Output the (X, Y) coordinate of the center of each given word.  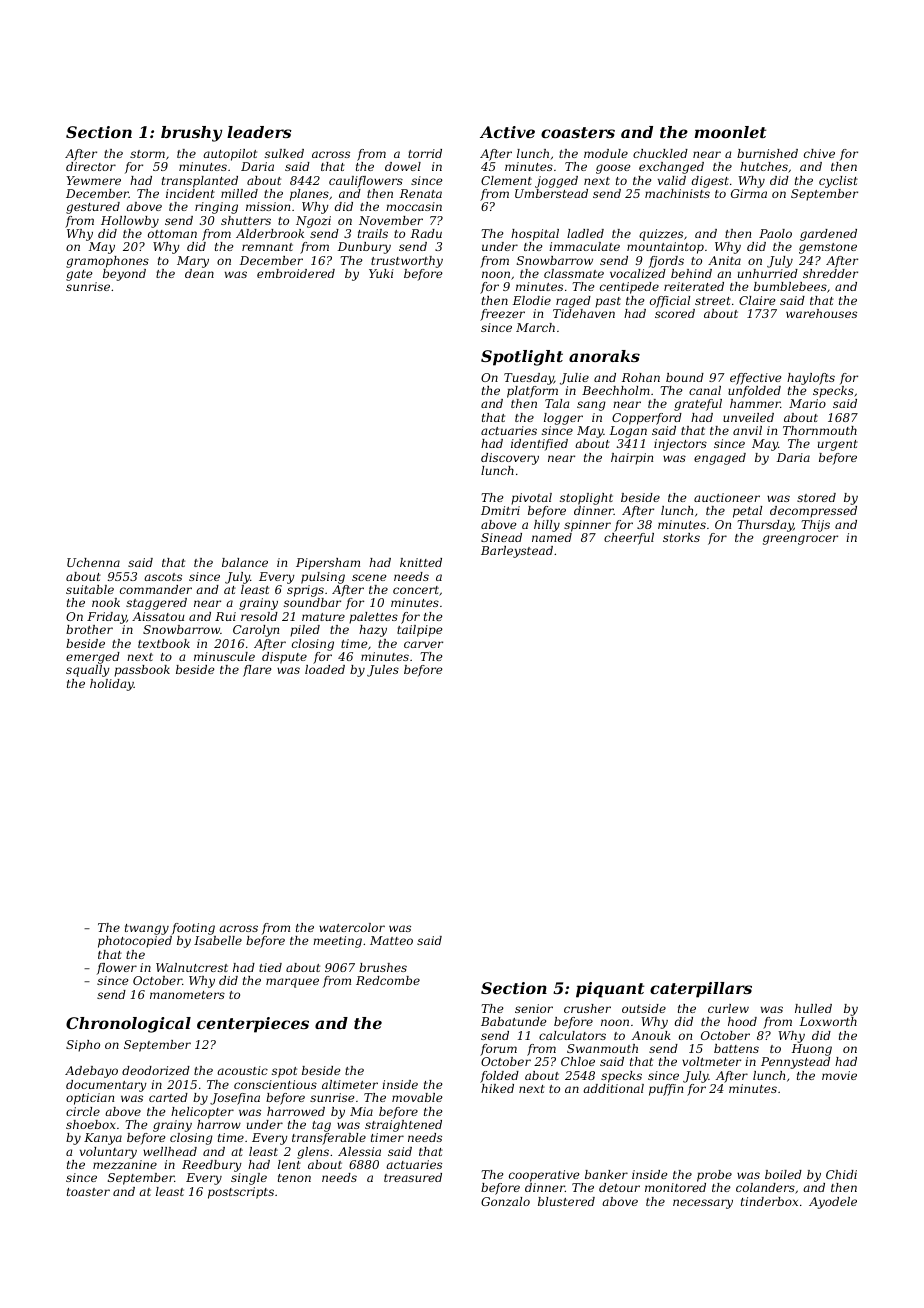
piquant (610, 990)
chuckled (660, 153)
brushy (191, 134)
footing (193, 929)
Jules (383, 671)
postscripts (241, 1193)
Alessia (359, 1151)
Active (507, 132)
